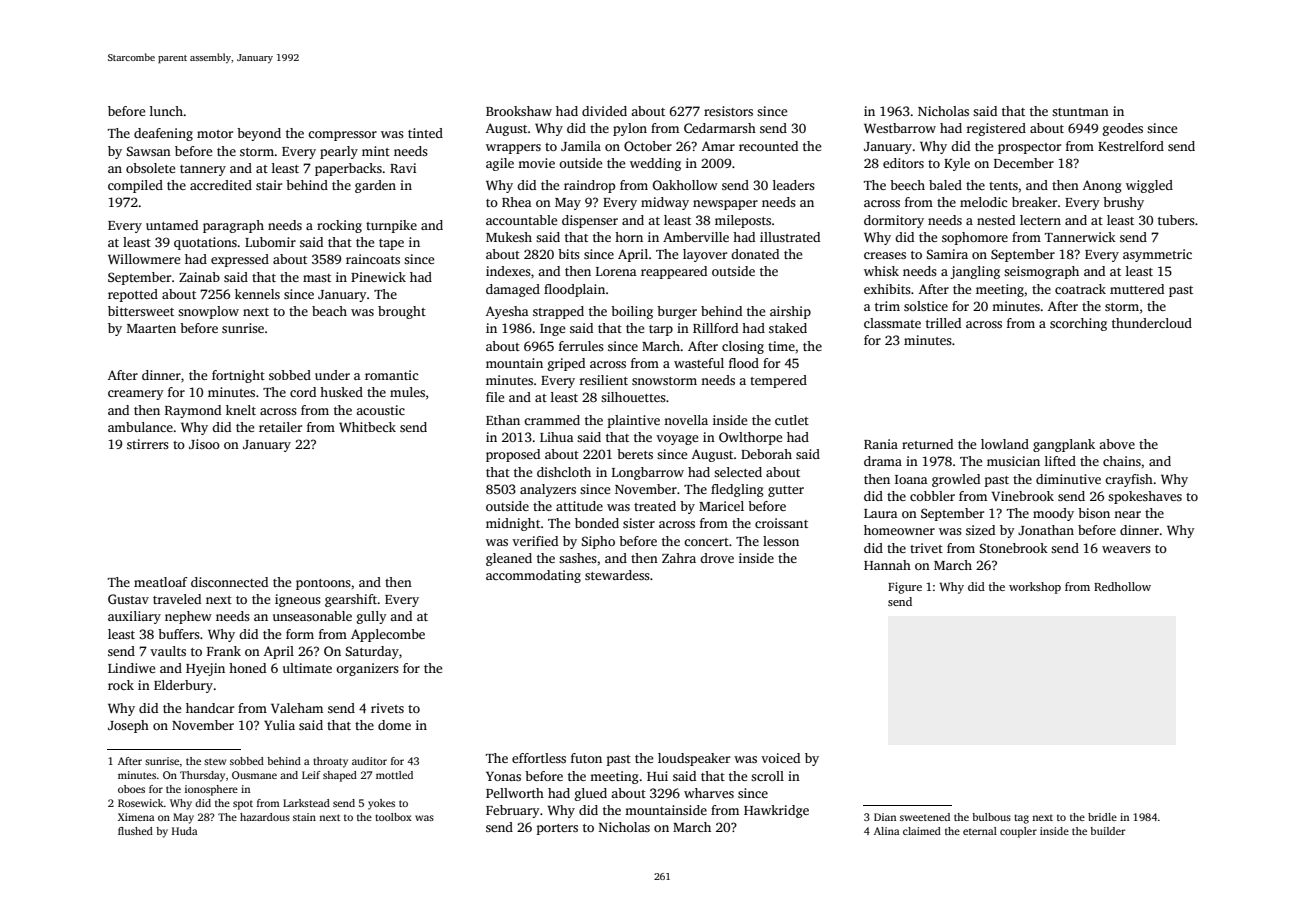 This document has height=924, width=1308. What do you see at coordinates (166, 111) in the document?
I see `lunch` at bounding box center [166, 111].
